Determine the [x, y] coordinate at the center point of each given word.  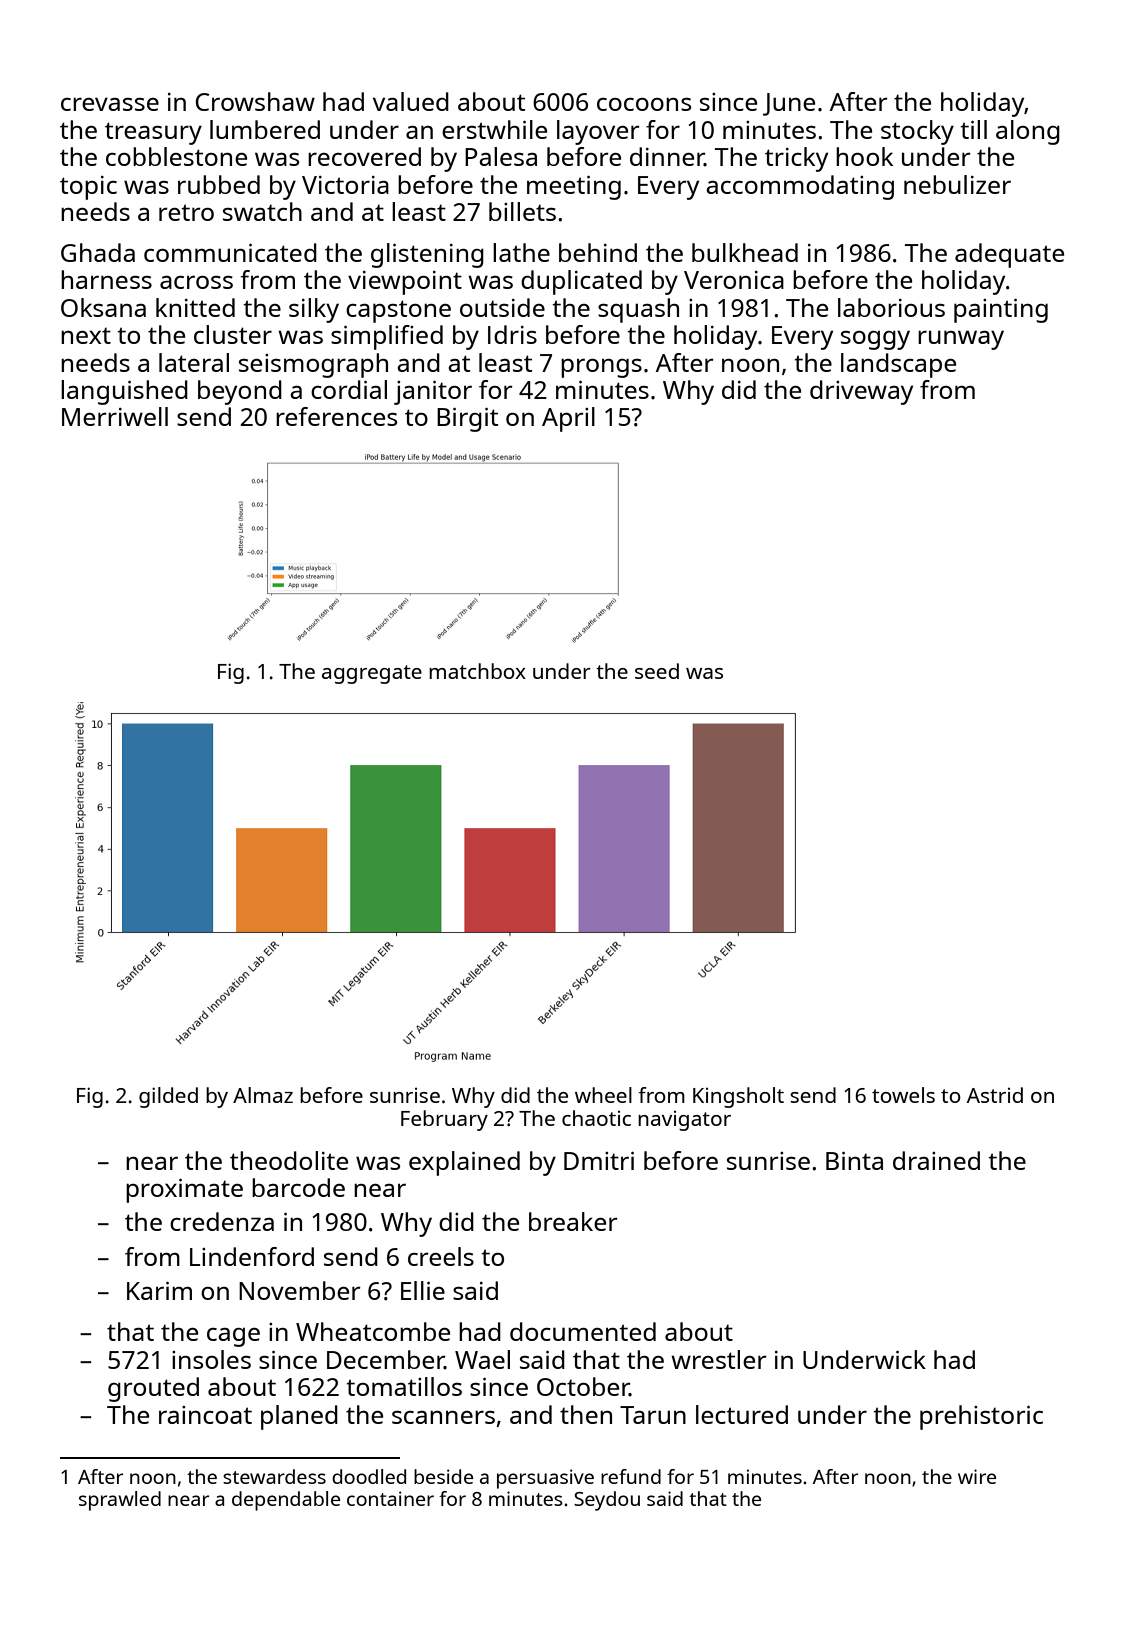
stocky [917, 132]
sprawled [120, 1501]
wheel [603, 1095]
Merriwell [115, 416]
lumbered [265, 129]
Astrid [995, 1095]
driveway [861, 392]
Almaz [263, 1095]
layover [598, 132]
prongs [601, 368]
